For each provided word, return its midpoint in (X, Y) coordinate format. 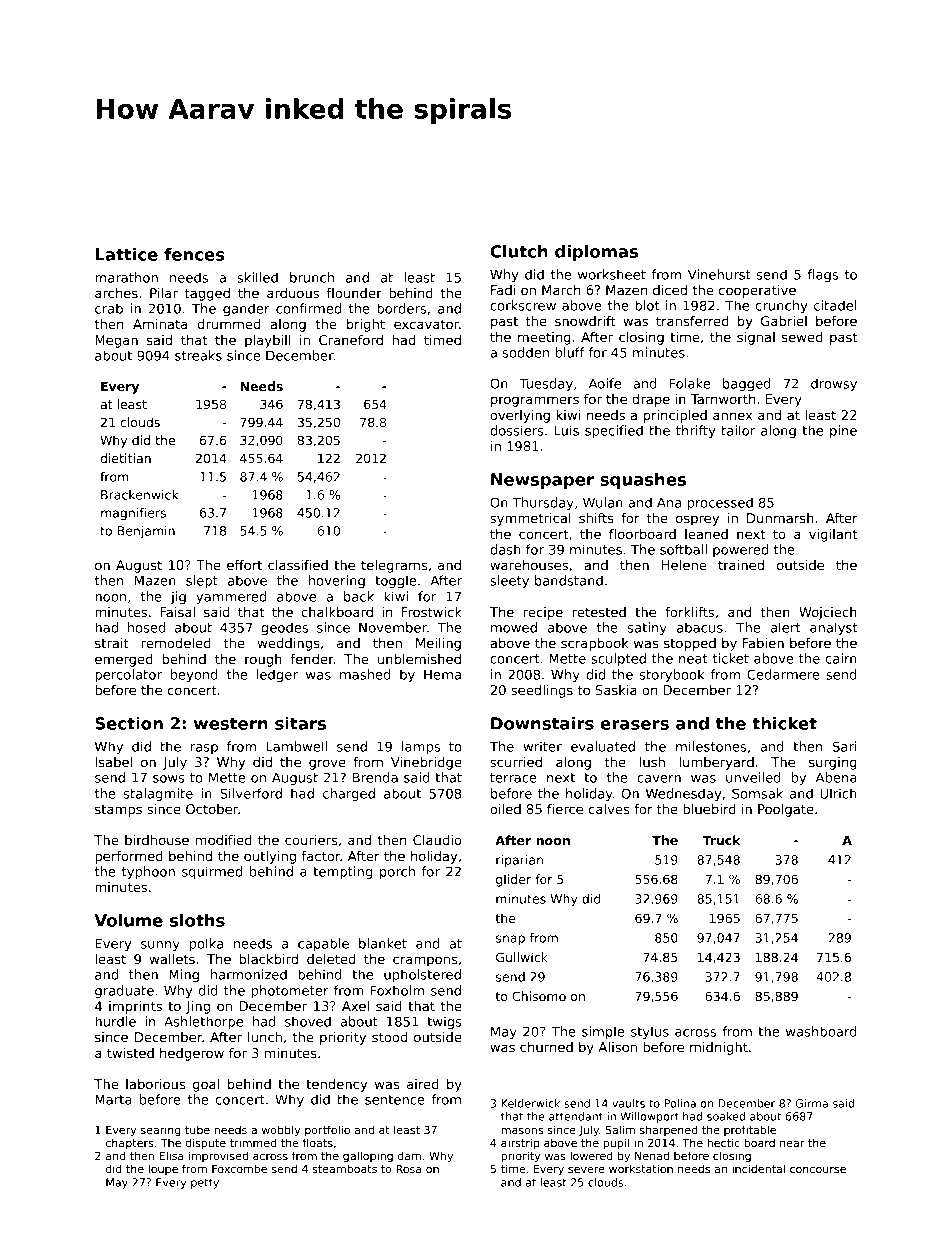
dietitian (125, 458)
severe (586, 1170)
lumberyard (716, 763)
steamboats (344, 1168)
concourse (818, 1170)
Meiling (438, 644)
